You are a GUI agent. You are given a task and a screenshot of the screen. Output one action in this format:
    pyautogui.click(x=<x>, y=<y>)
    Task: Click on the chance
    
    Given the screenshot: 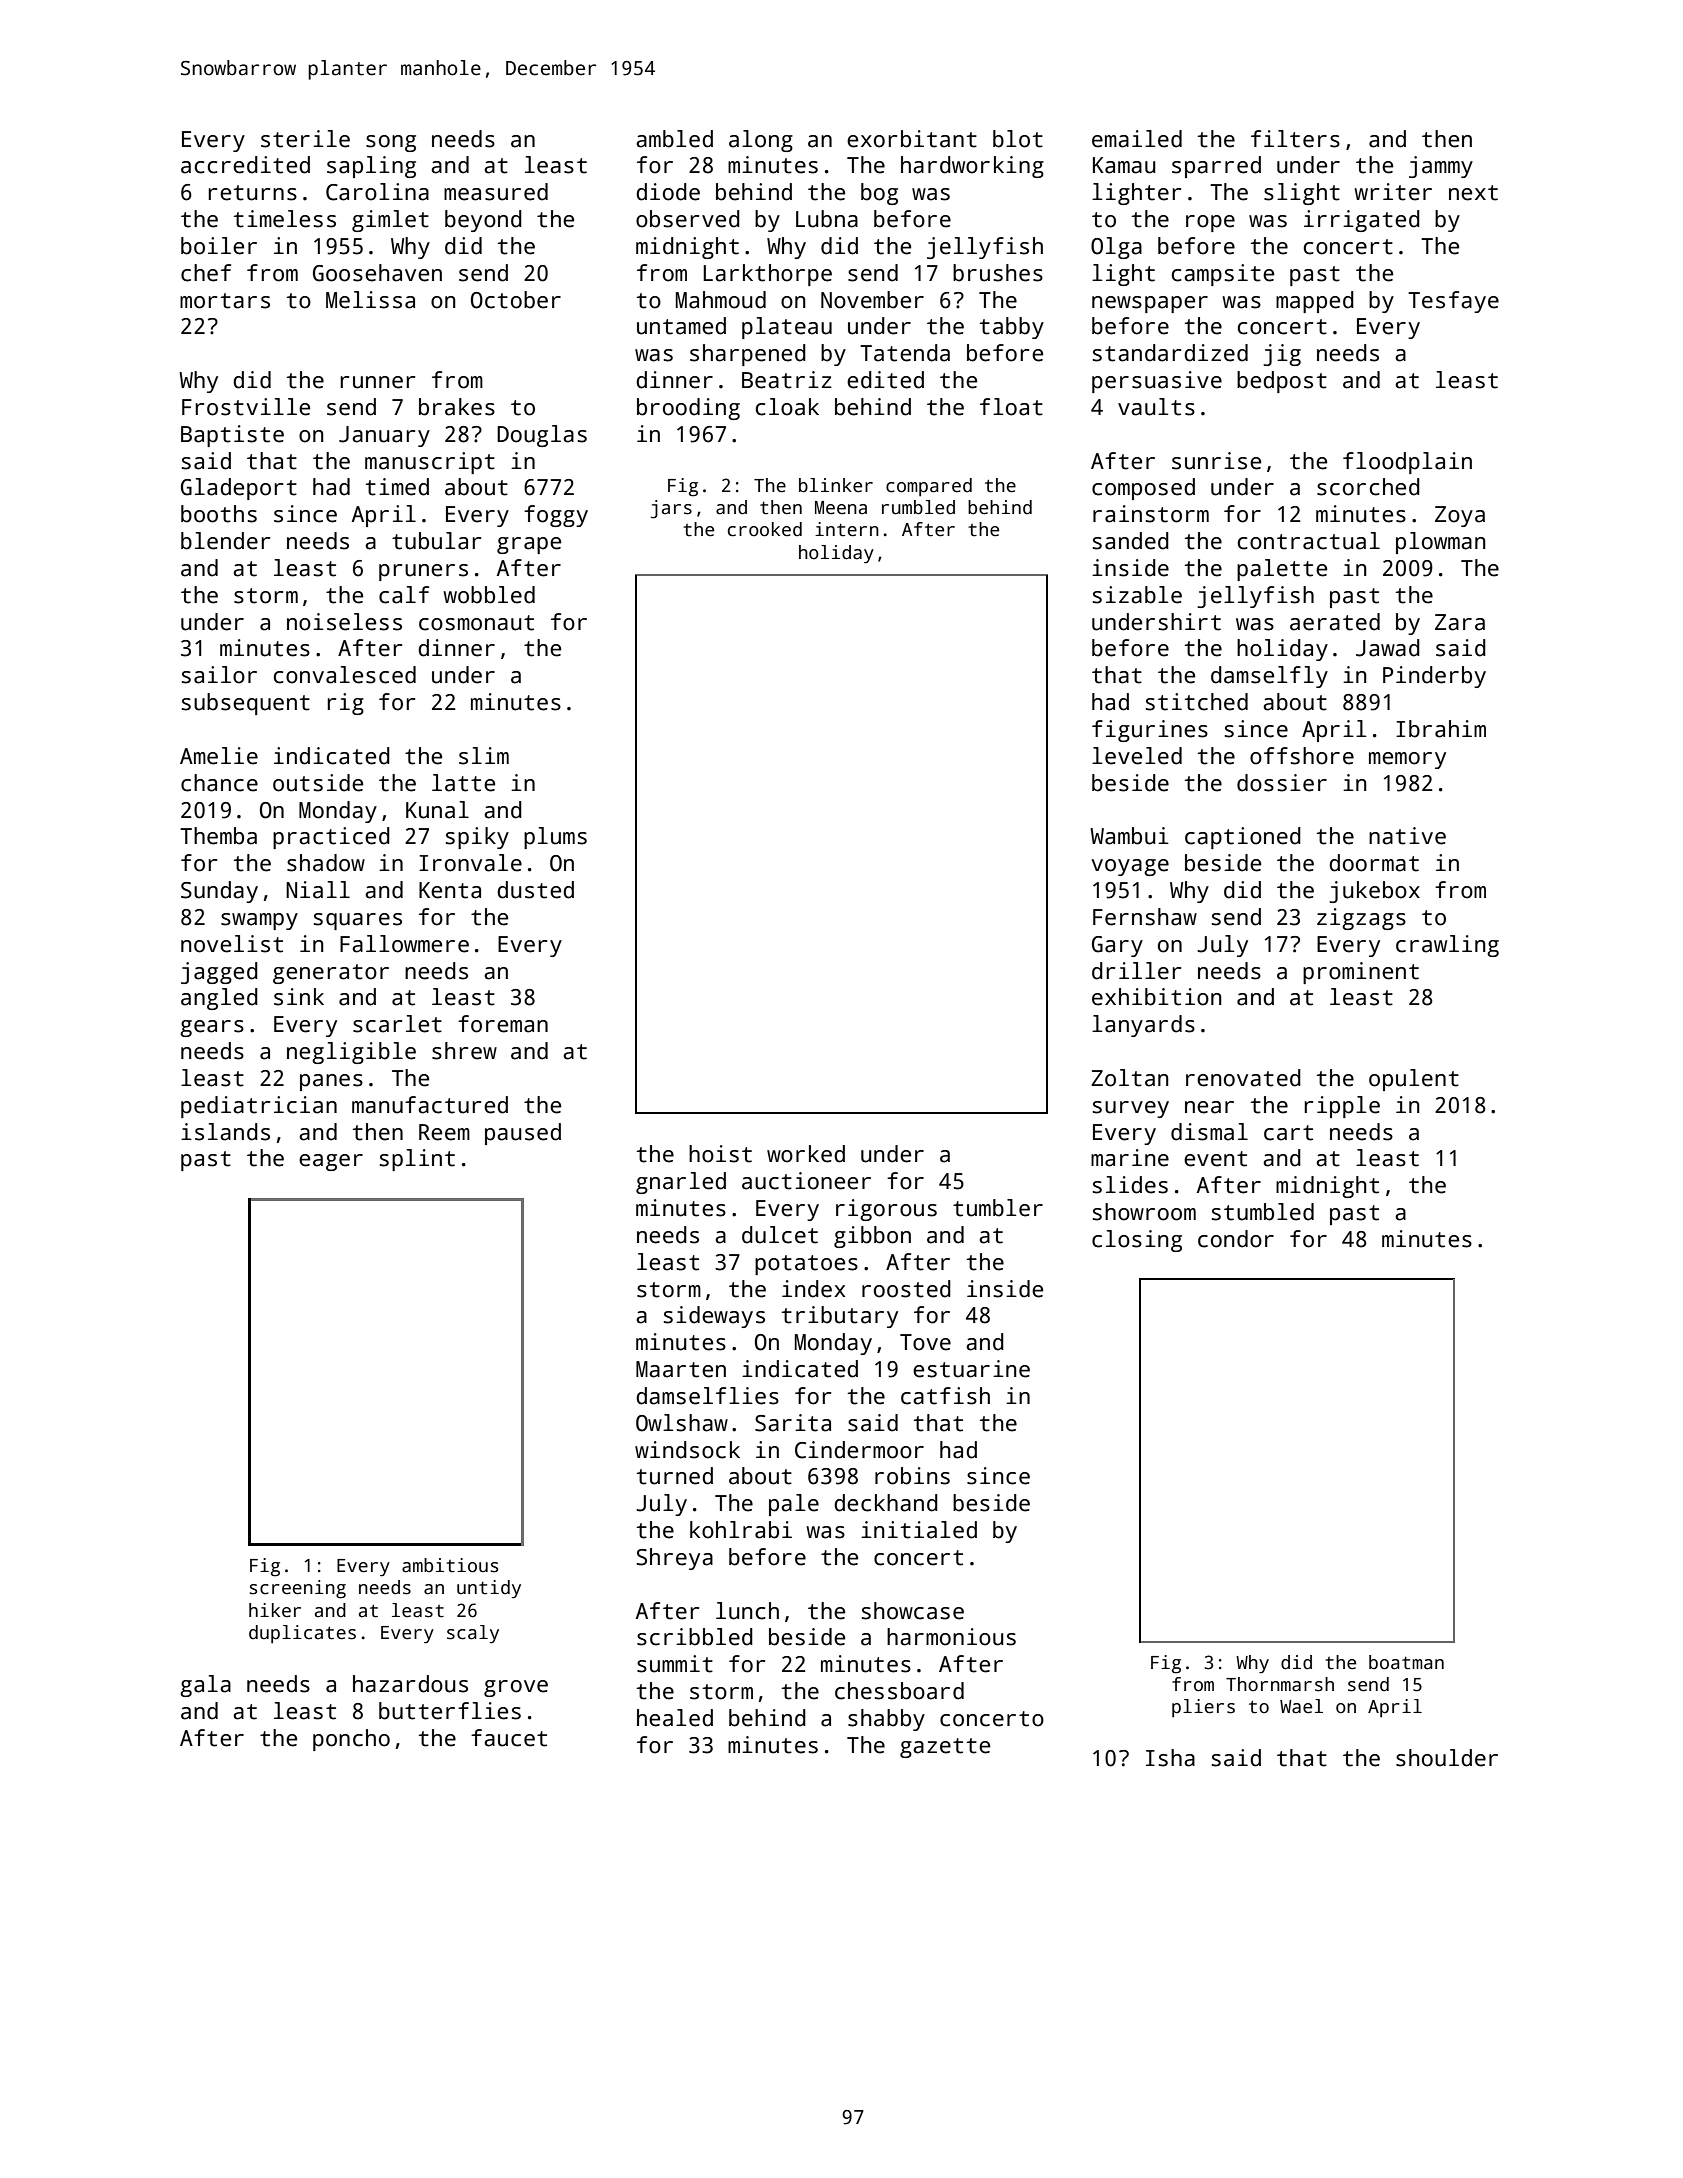 What is the action you would take?
    pyautogui.click(x=219, y=783)
